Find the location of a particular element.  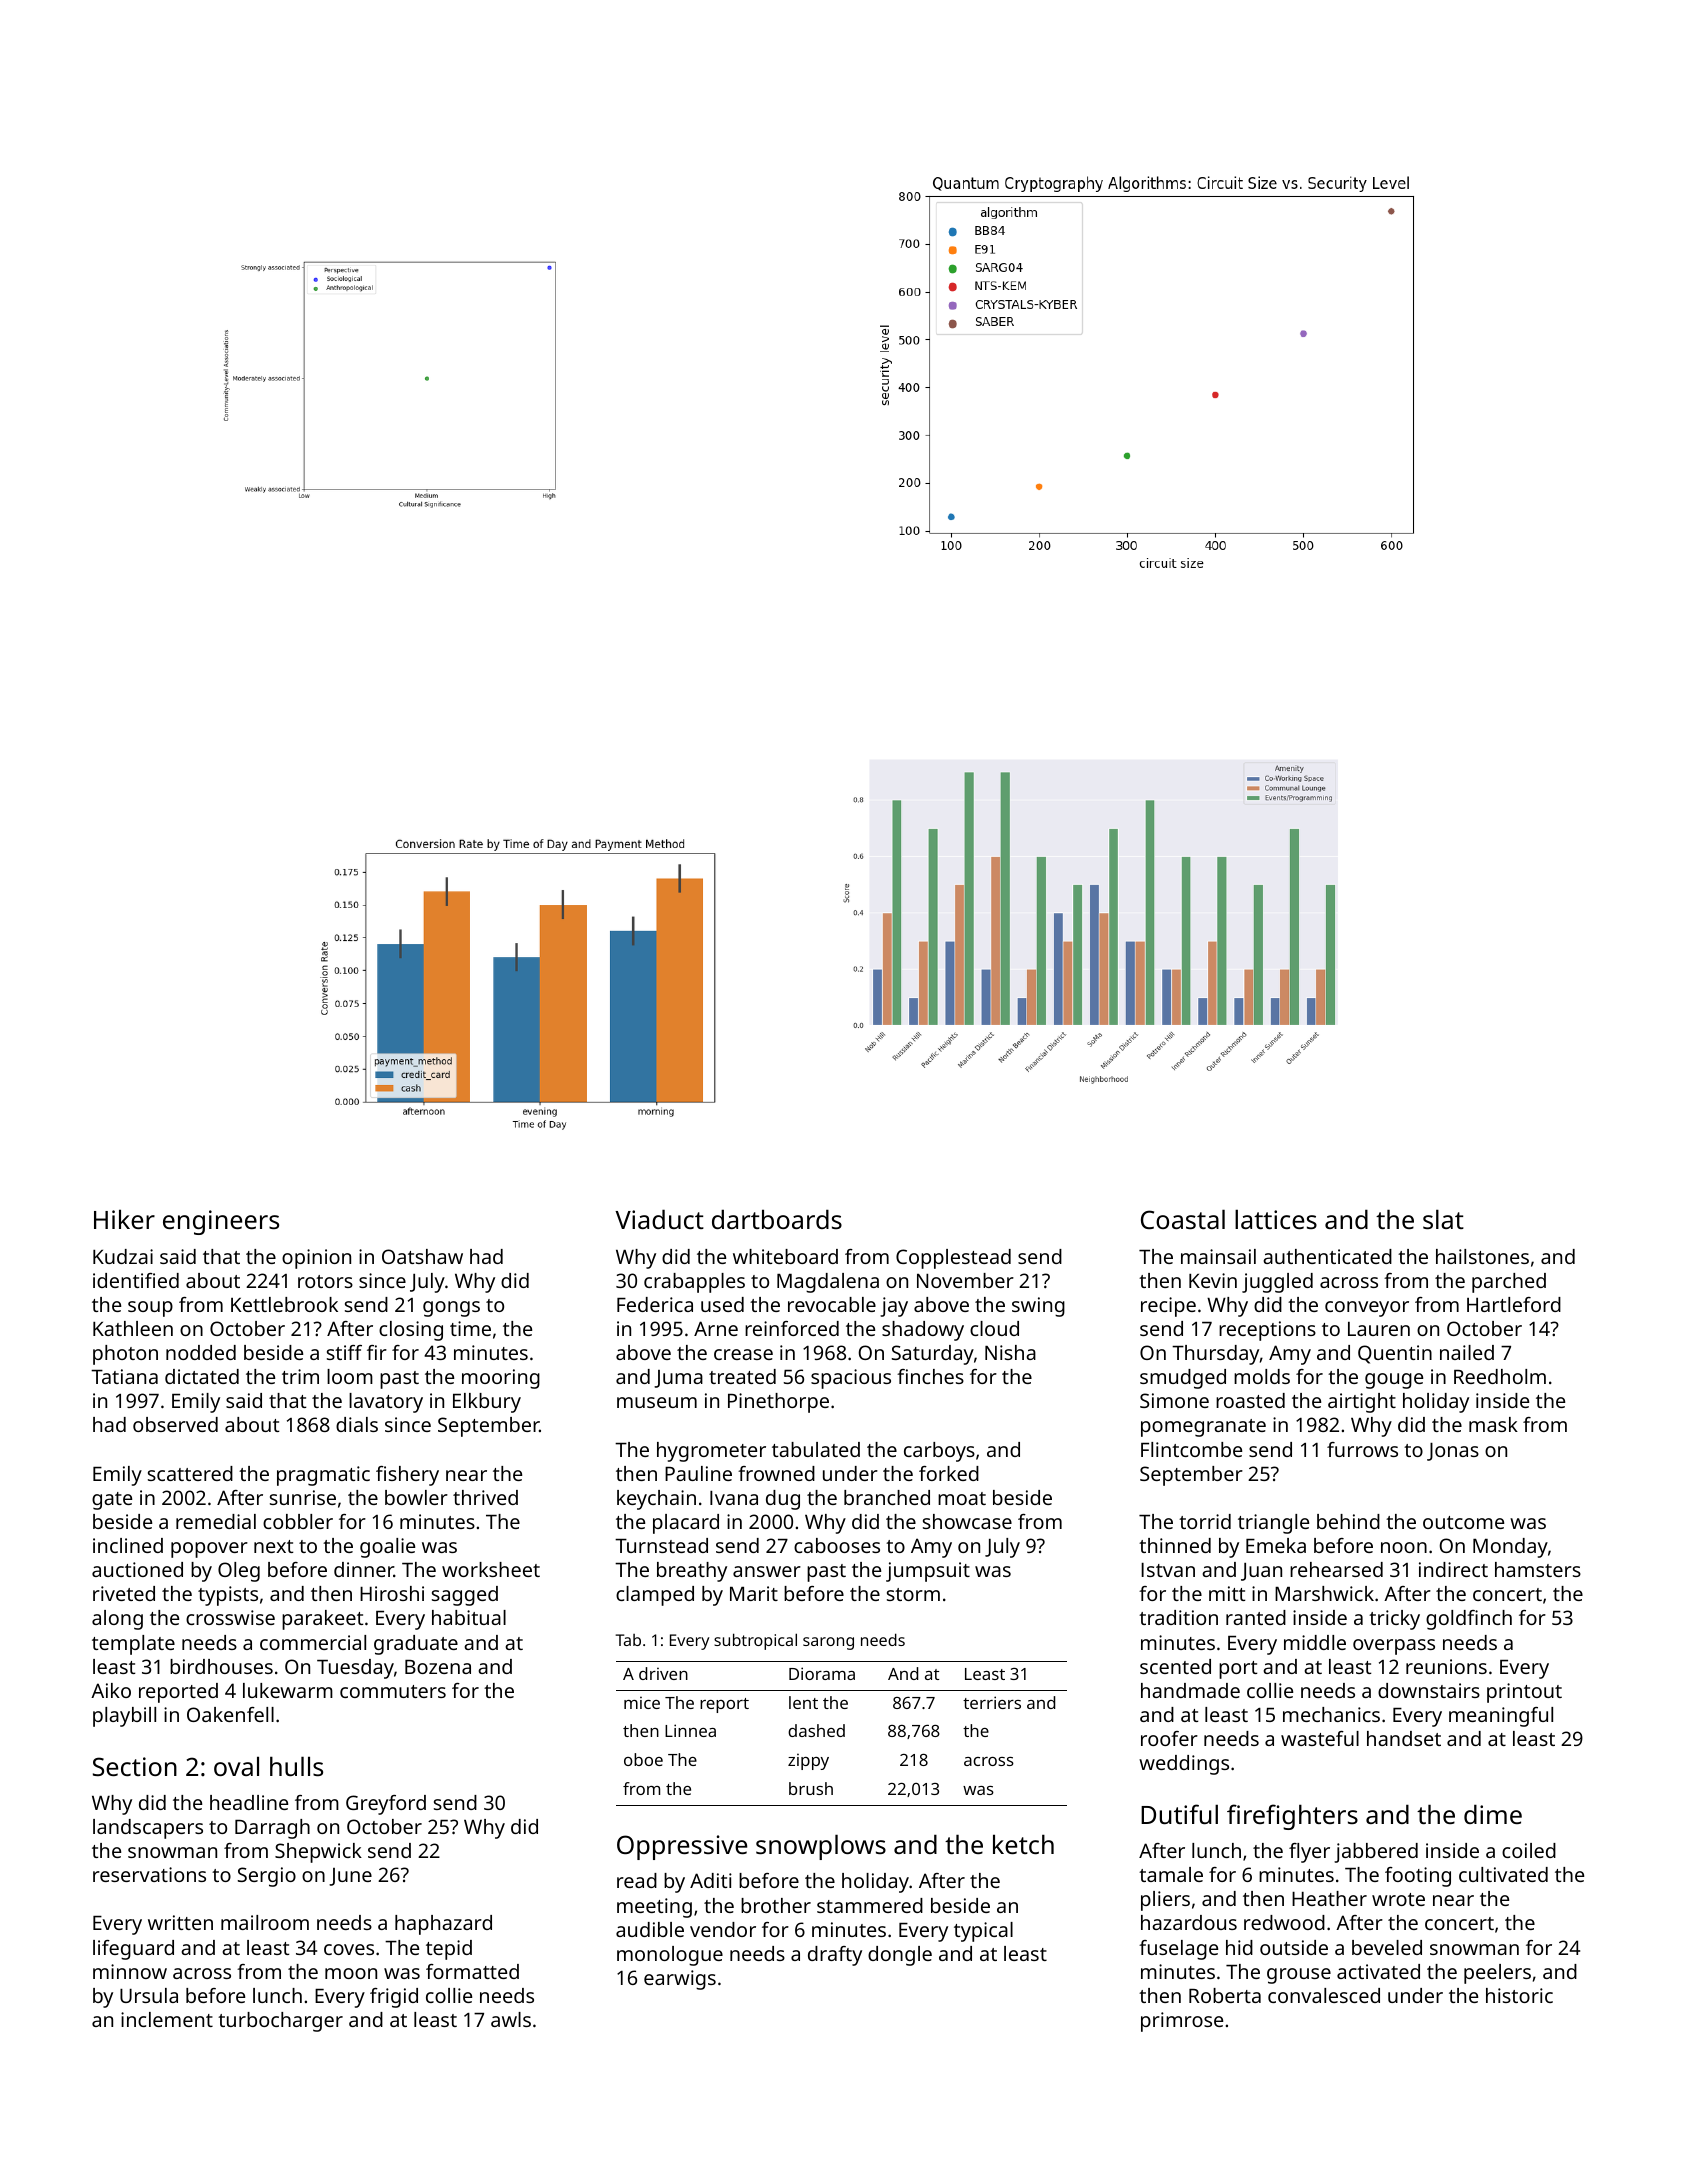

reservations is located at coordinates (149, 1874).
